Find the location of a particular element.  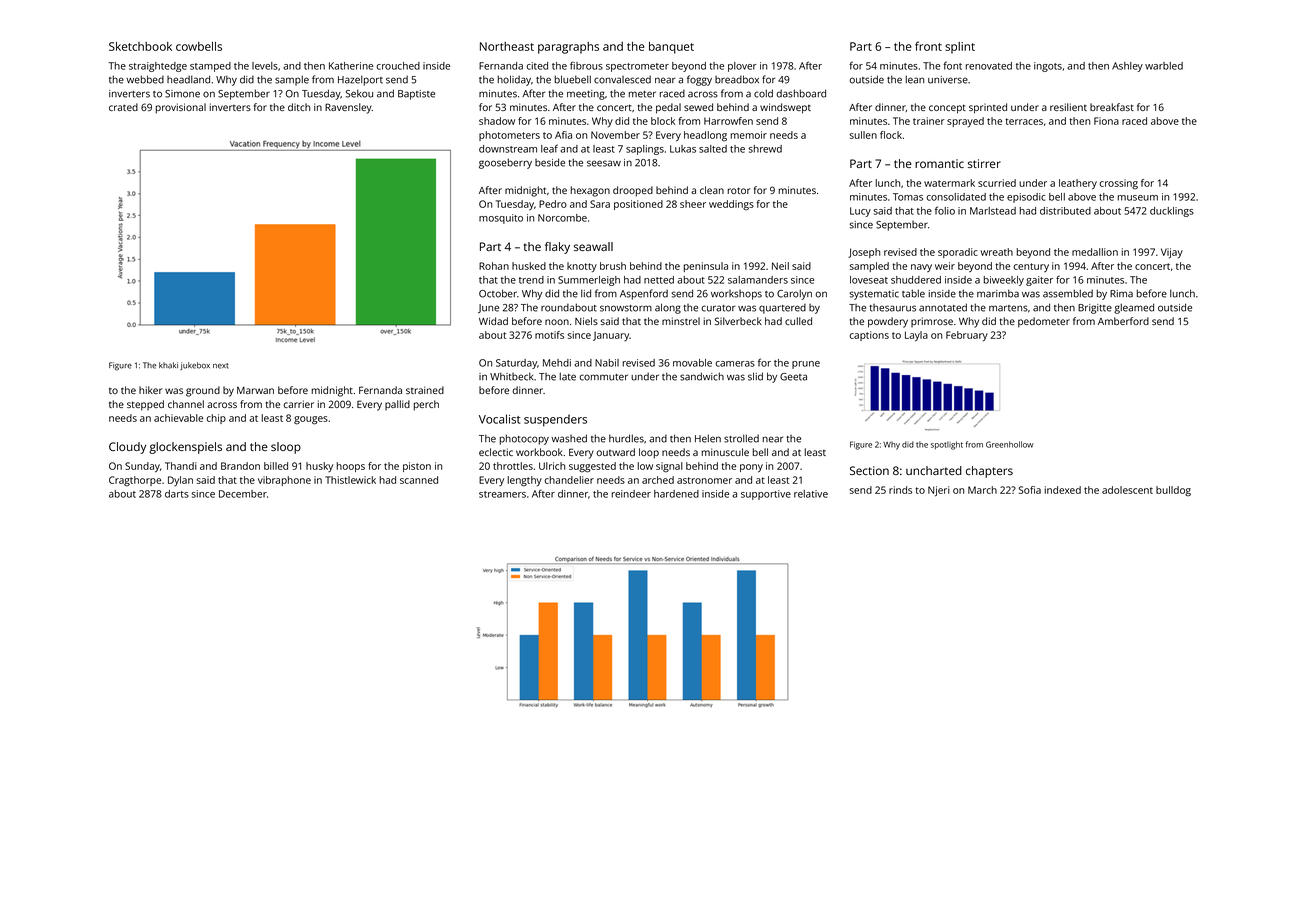

shrewd is located at coordinates (765, 149).
